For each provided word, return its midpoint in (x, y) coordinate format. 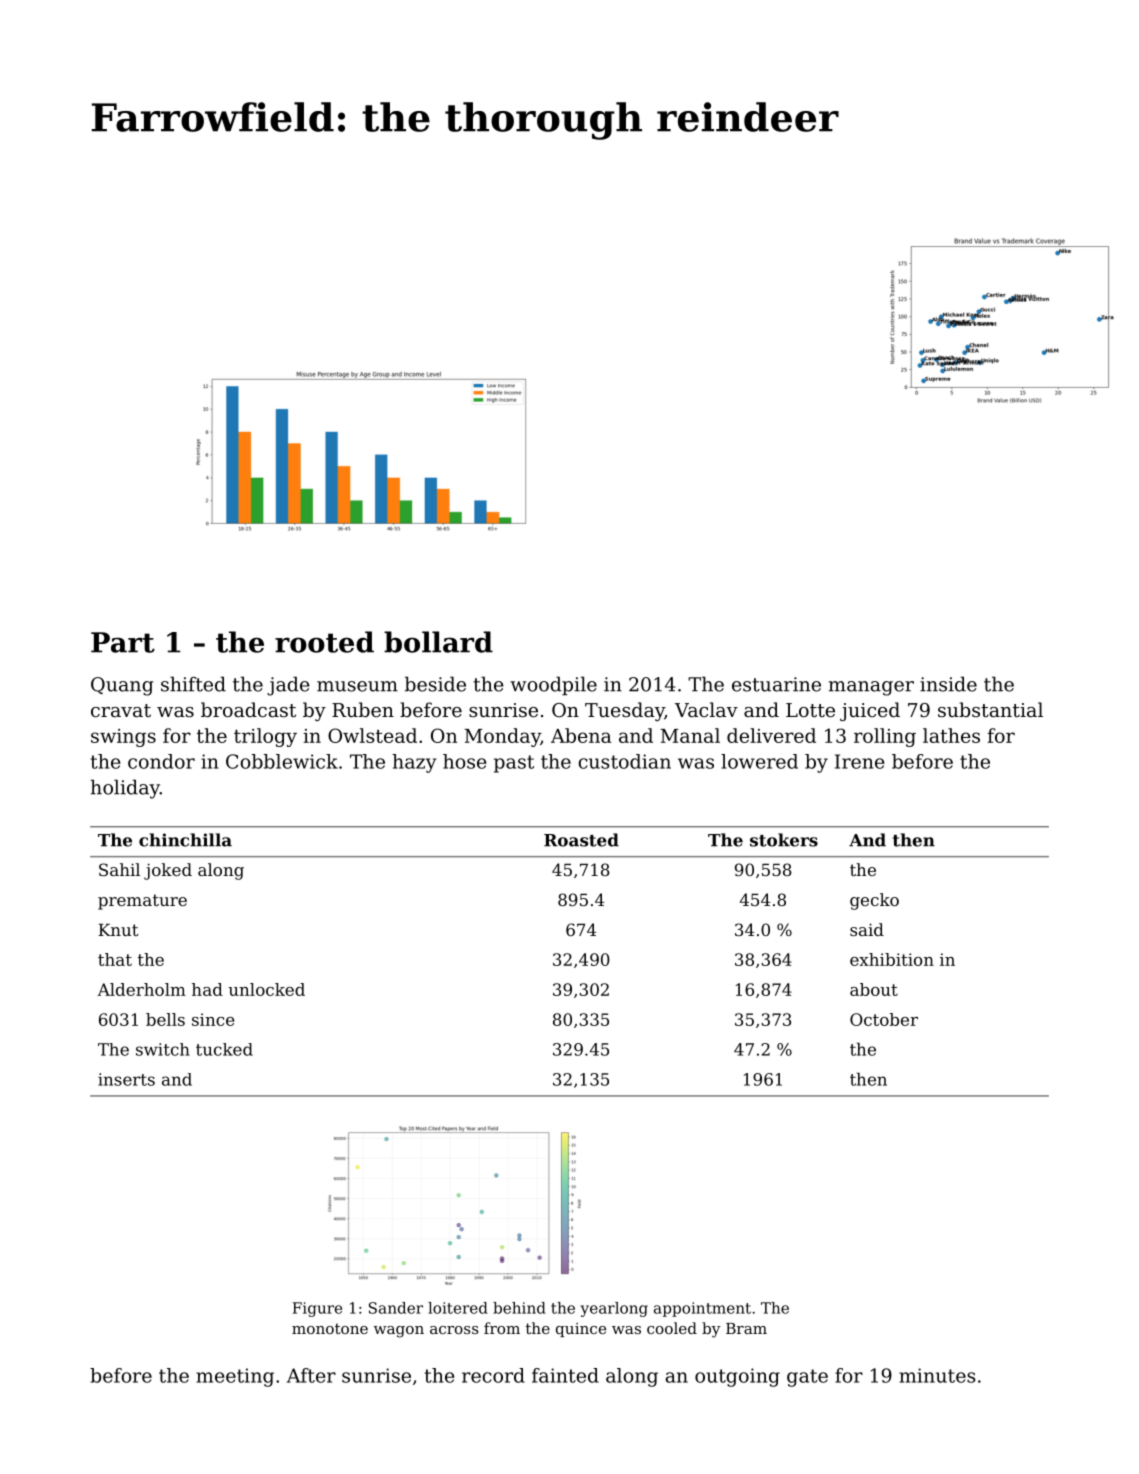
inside (948, 684)
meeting (235, 1377)
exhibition (892, 959)
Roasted (581, 840)
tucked (224, 1049)
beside (435, 684)
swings (123, 738)
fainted (565, 1375)
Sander (396, 1308)
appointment (702, 1309)
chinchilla (185, 840)
